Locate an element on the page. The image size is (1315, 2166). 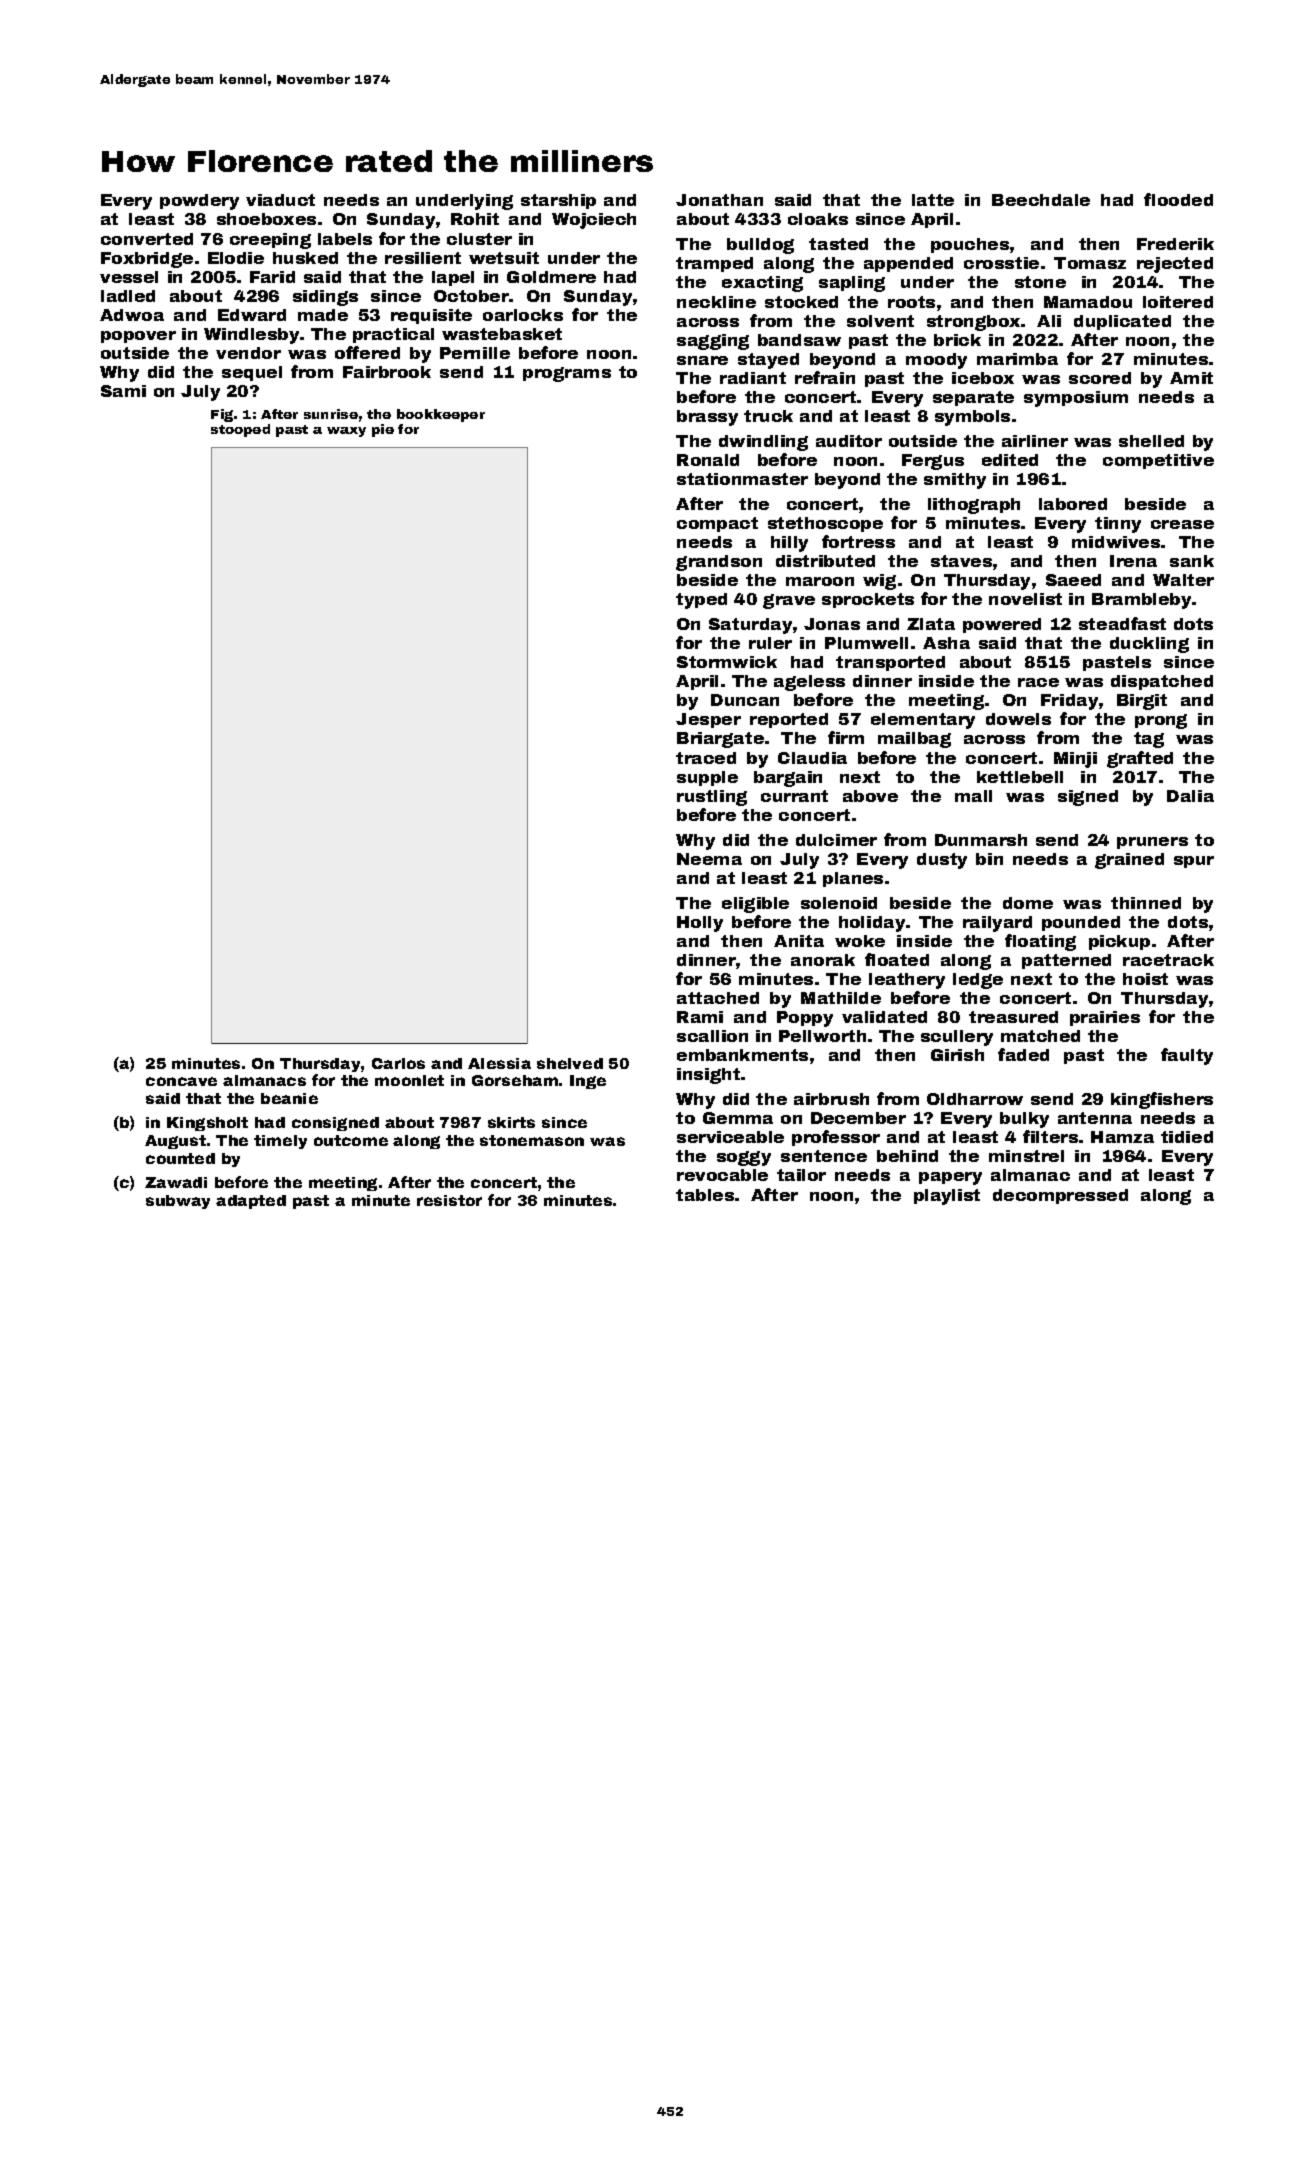
Rohit is located at coordinates (475, 219).
